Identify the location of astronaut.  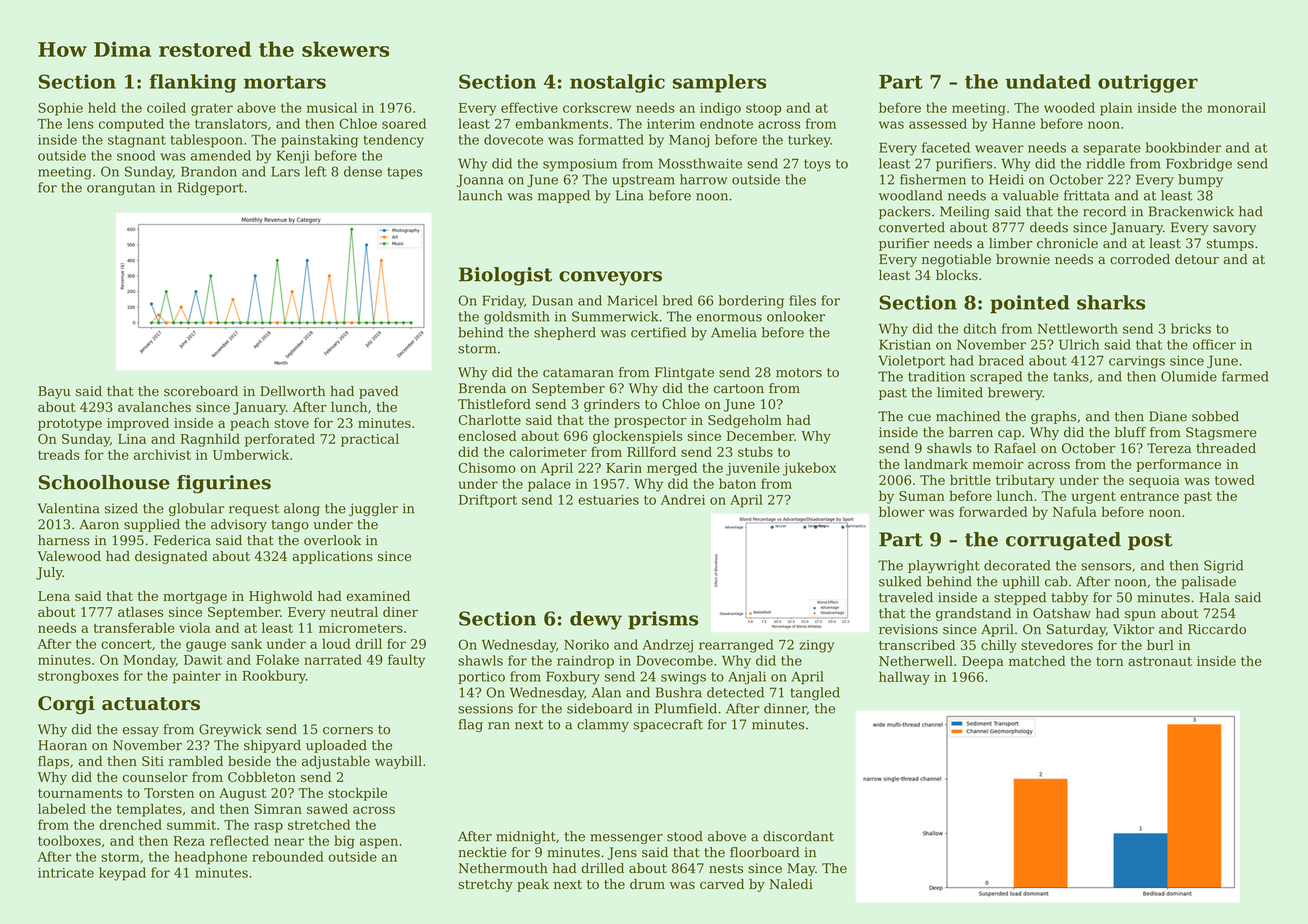
(1160, 661).
